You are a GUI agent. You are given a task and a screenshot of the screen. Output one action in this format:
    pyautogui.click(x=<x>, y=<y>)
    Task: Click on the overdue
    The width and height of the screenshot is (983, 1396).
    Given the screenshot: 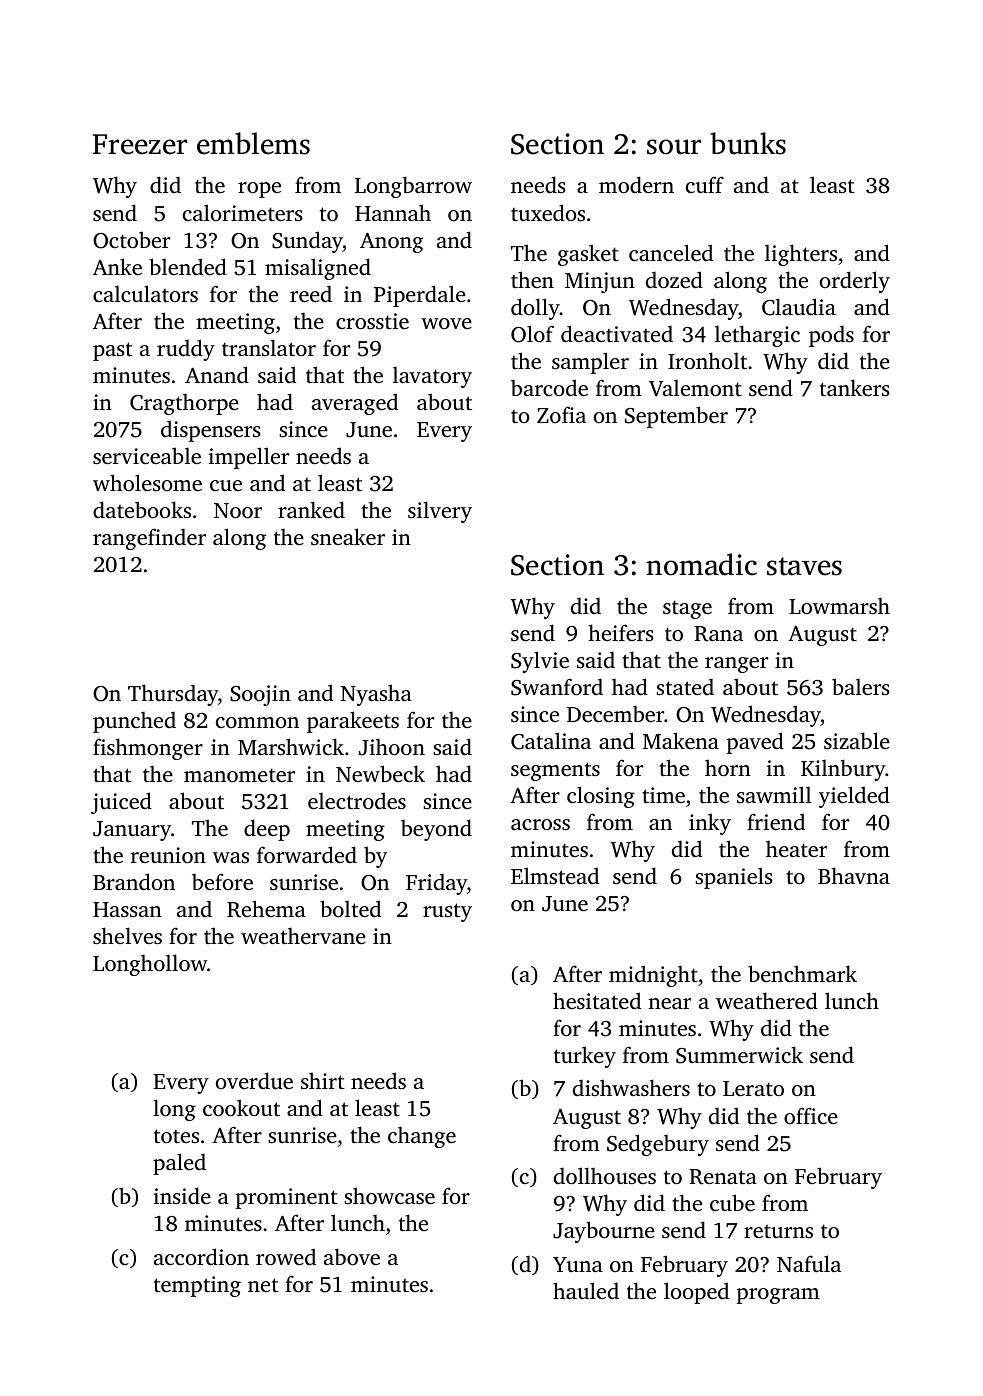 What is the action you would take?
    pyautogui.click(x=254, y=1080)
